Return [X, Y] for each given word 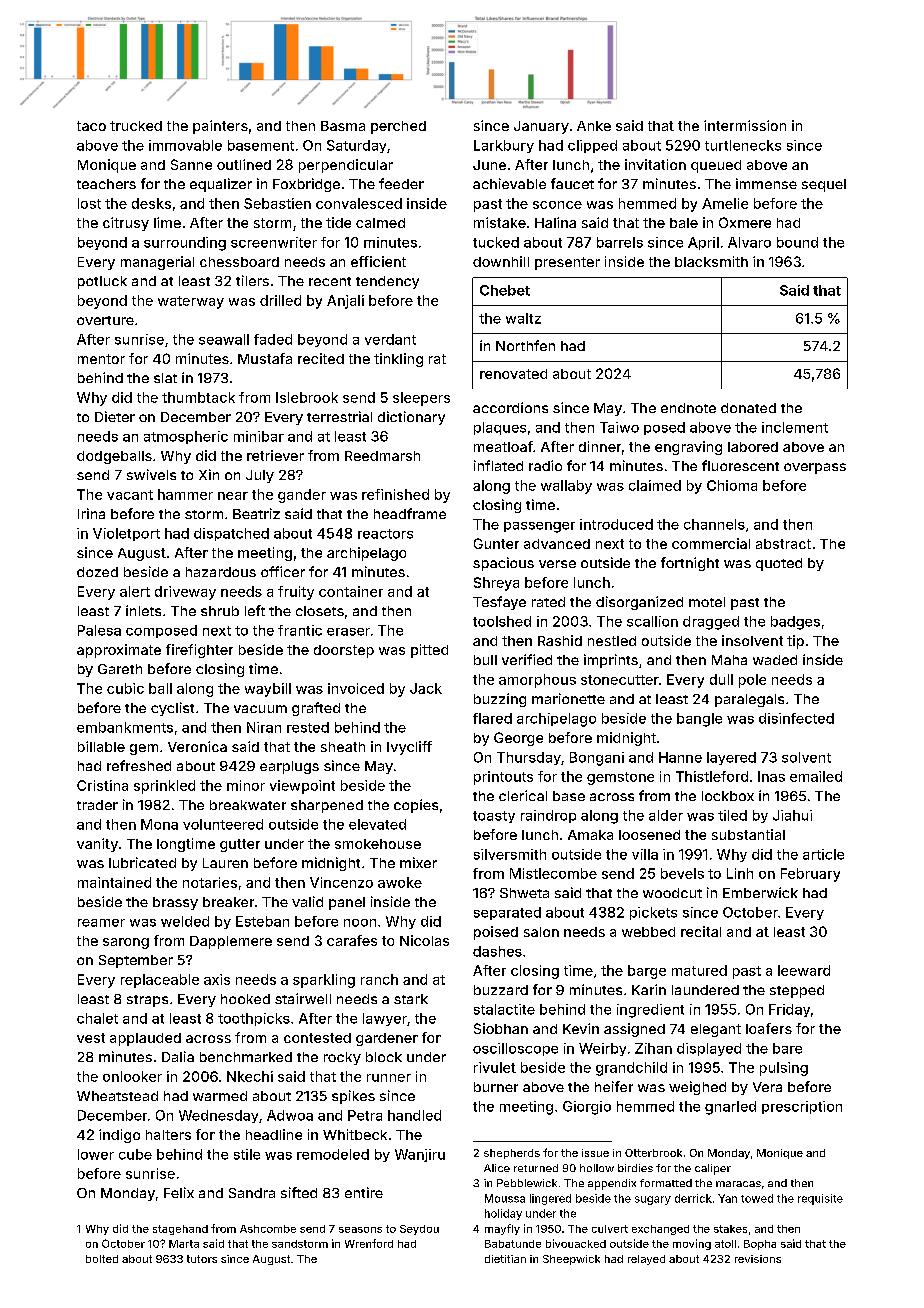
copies [416, 806]
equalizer [221, 185]
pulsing [784, 1069]
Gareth [120, 669]
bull [485, 660]
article [823, 854]
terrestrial [339, 416]
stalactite [504, 1009]
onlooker [132, 1076]
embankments [125, 727]
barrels [620, 242]
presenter [567, 263]
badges [795, 623]
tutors [202, 1259]
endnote [688, 408]
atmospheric [186, 437]
